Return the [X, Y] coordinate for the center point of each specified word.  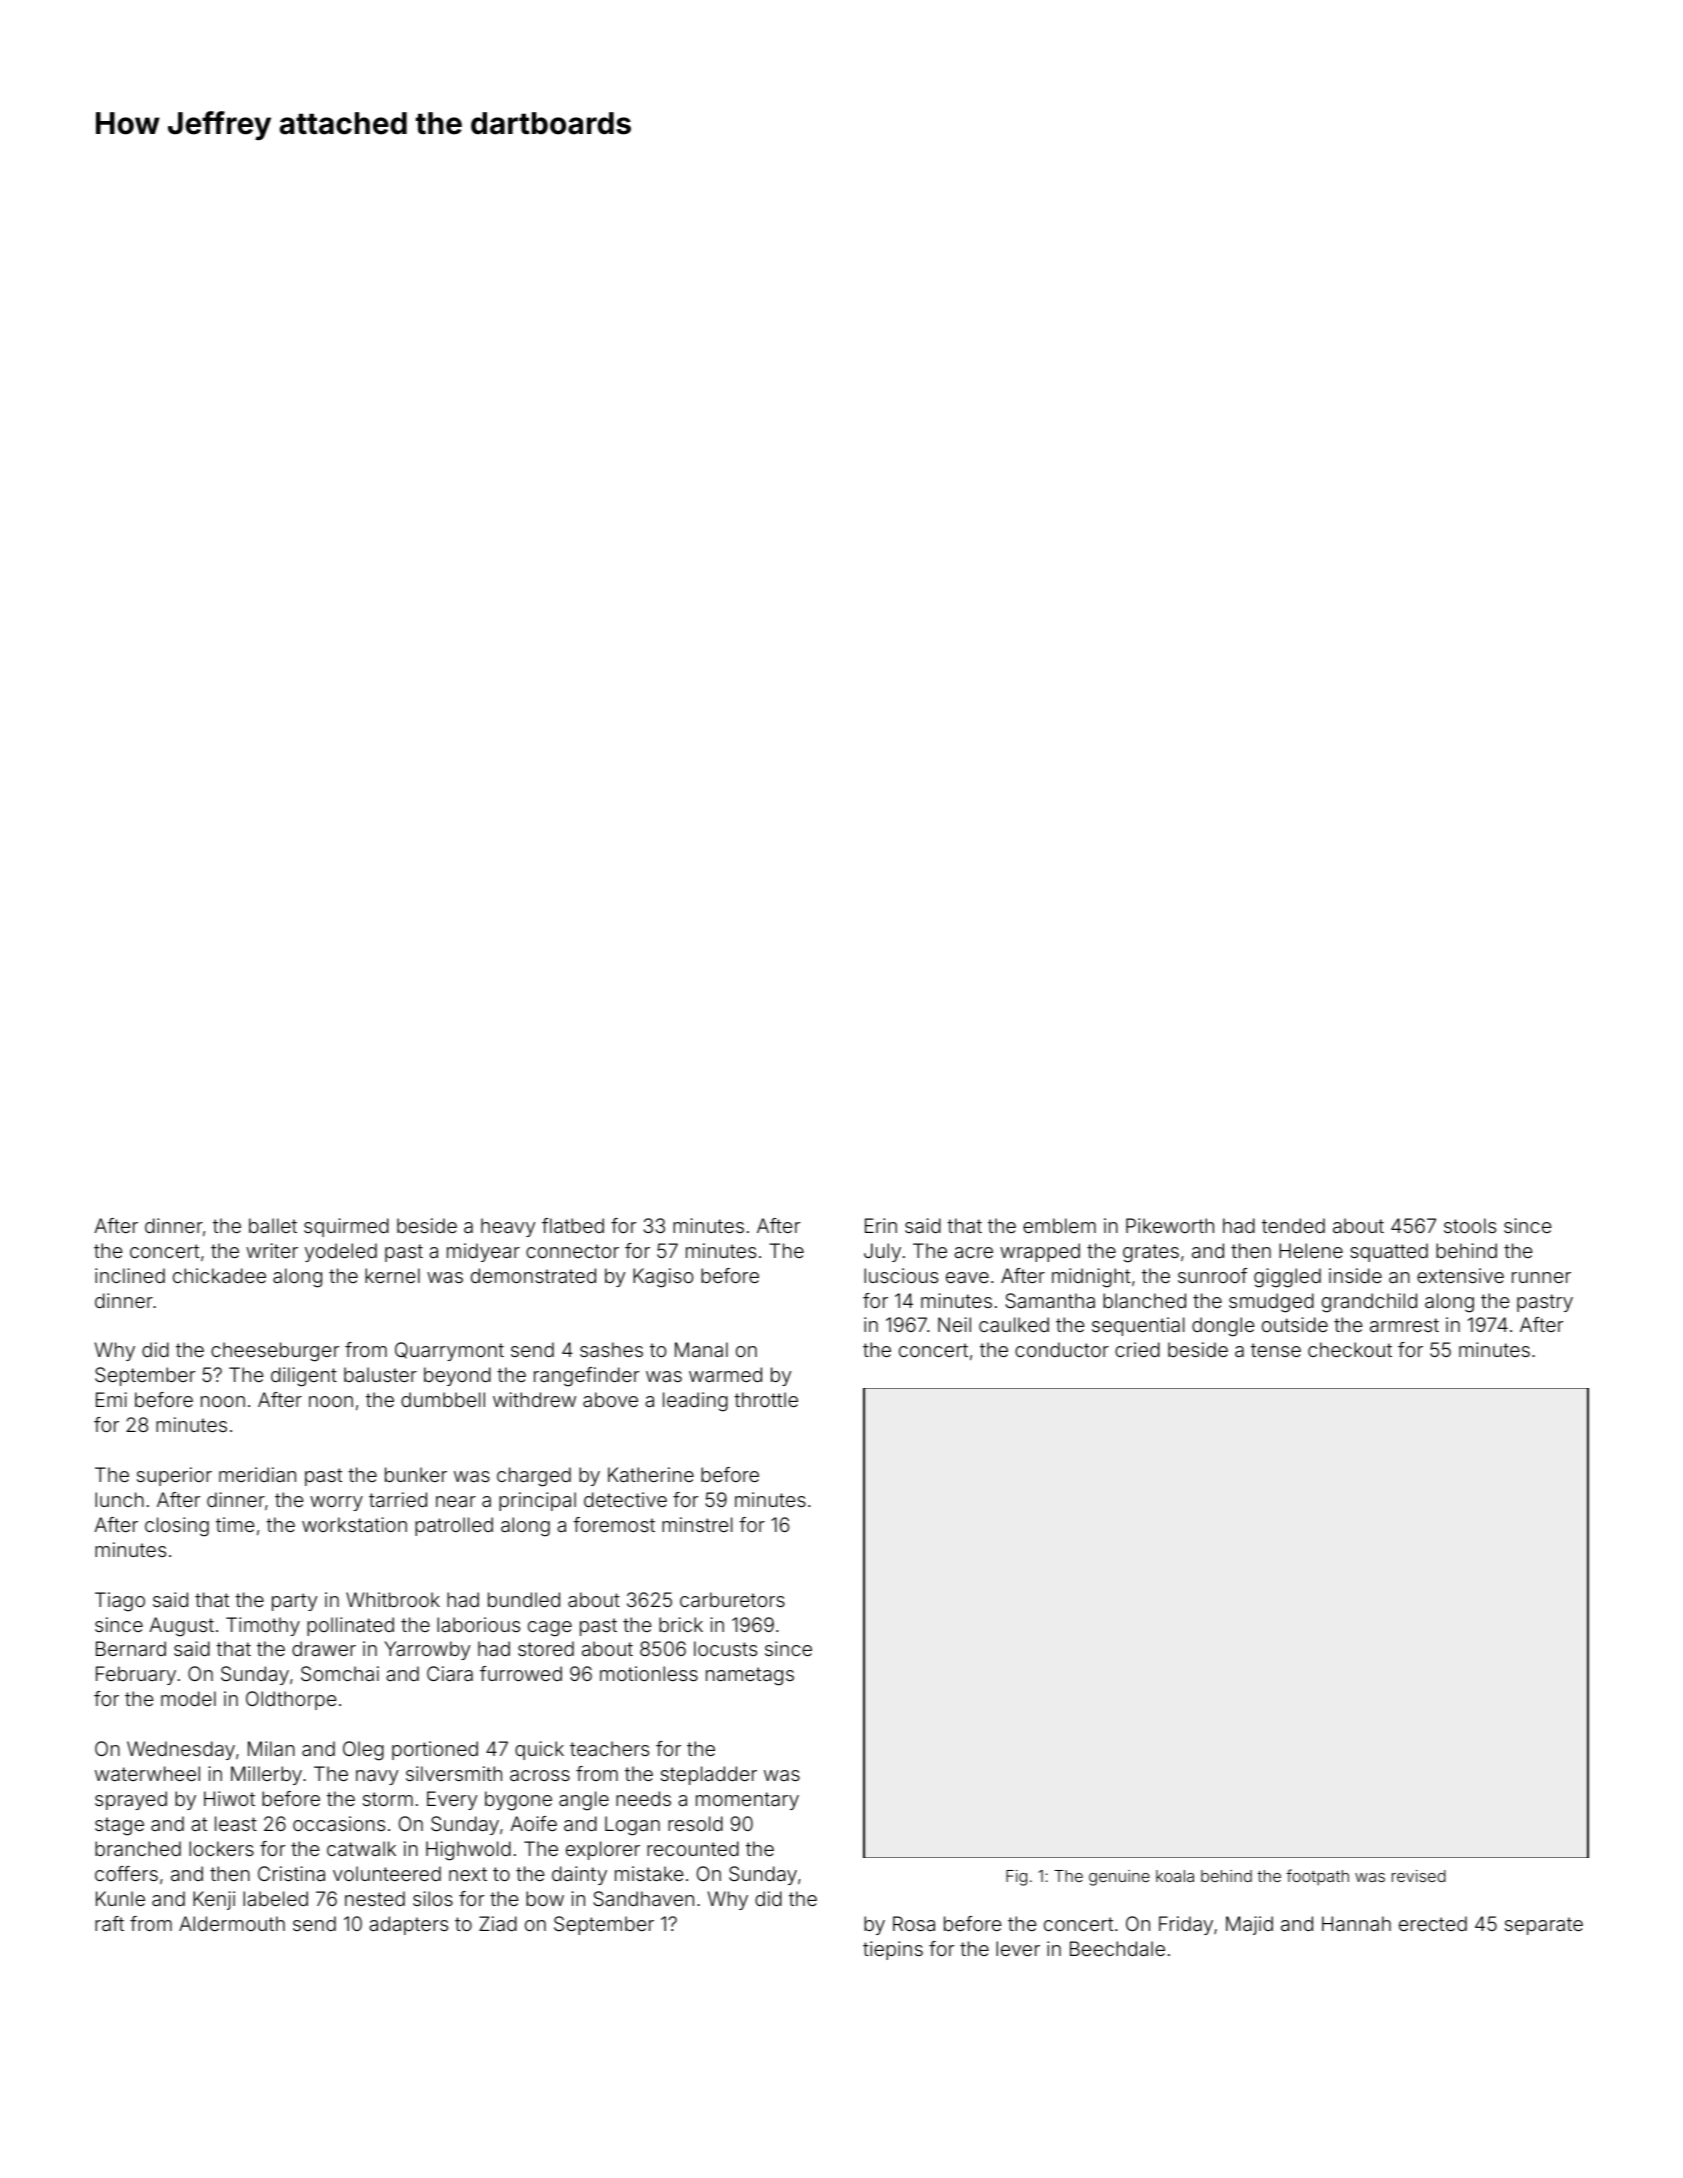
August [181, 1627]
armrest [1404, 1325]
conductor [1062, 1349]
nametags [750, 1676]
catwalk [361, 1848]
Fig [1016, 1878]
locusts [725, 1648]
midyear [483, 1252]
